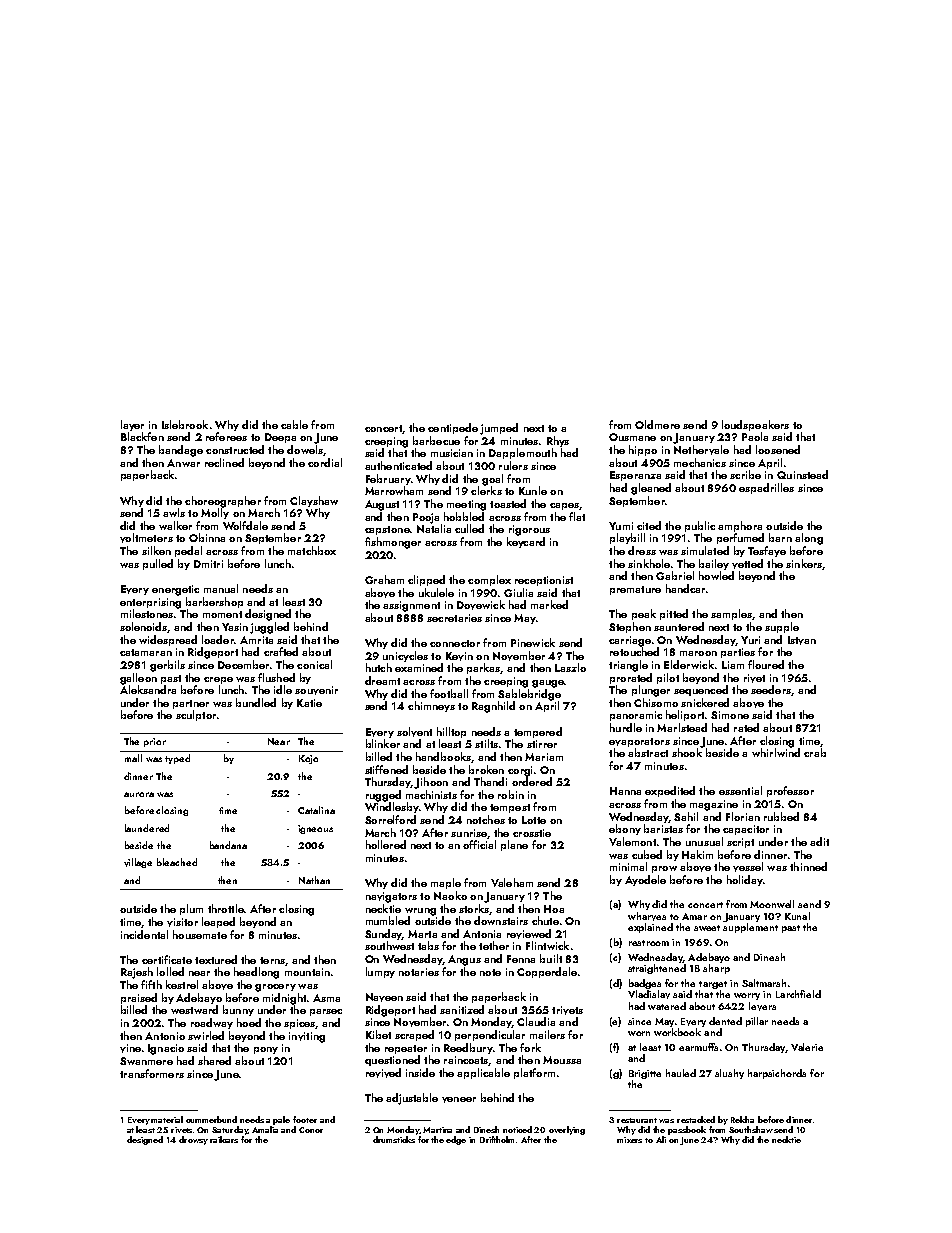 This screenshot has height=1233, width=952. I want to click on howled, so click(716, 575).
